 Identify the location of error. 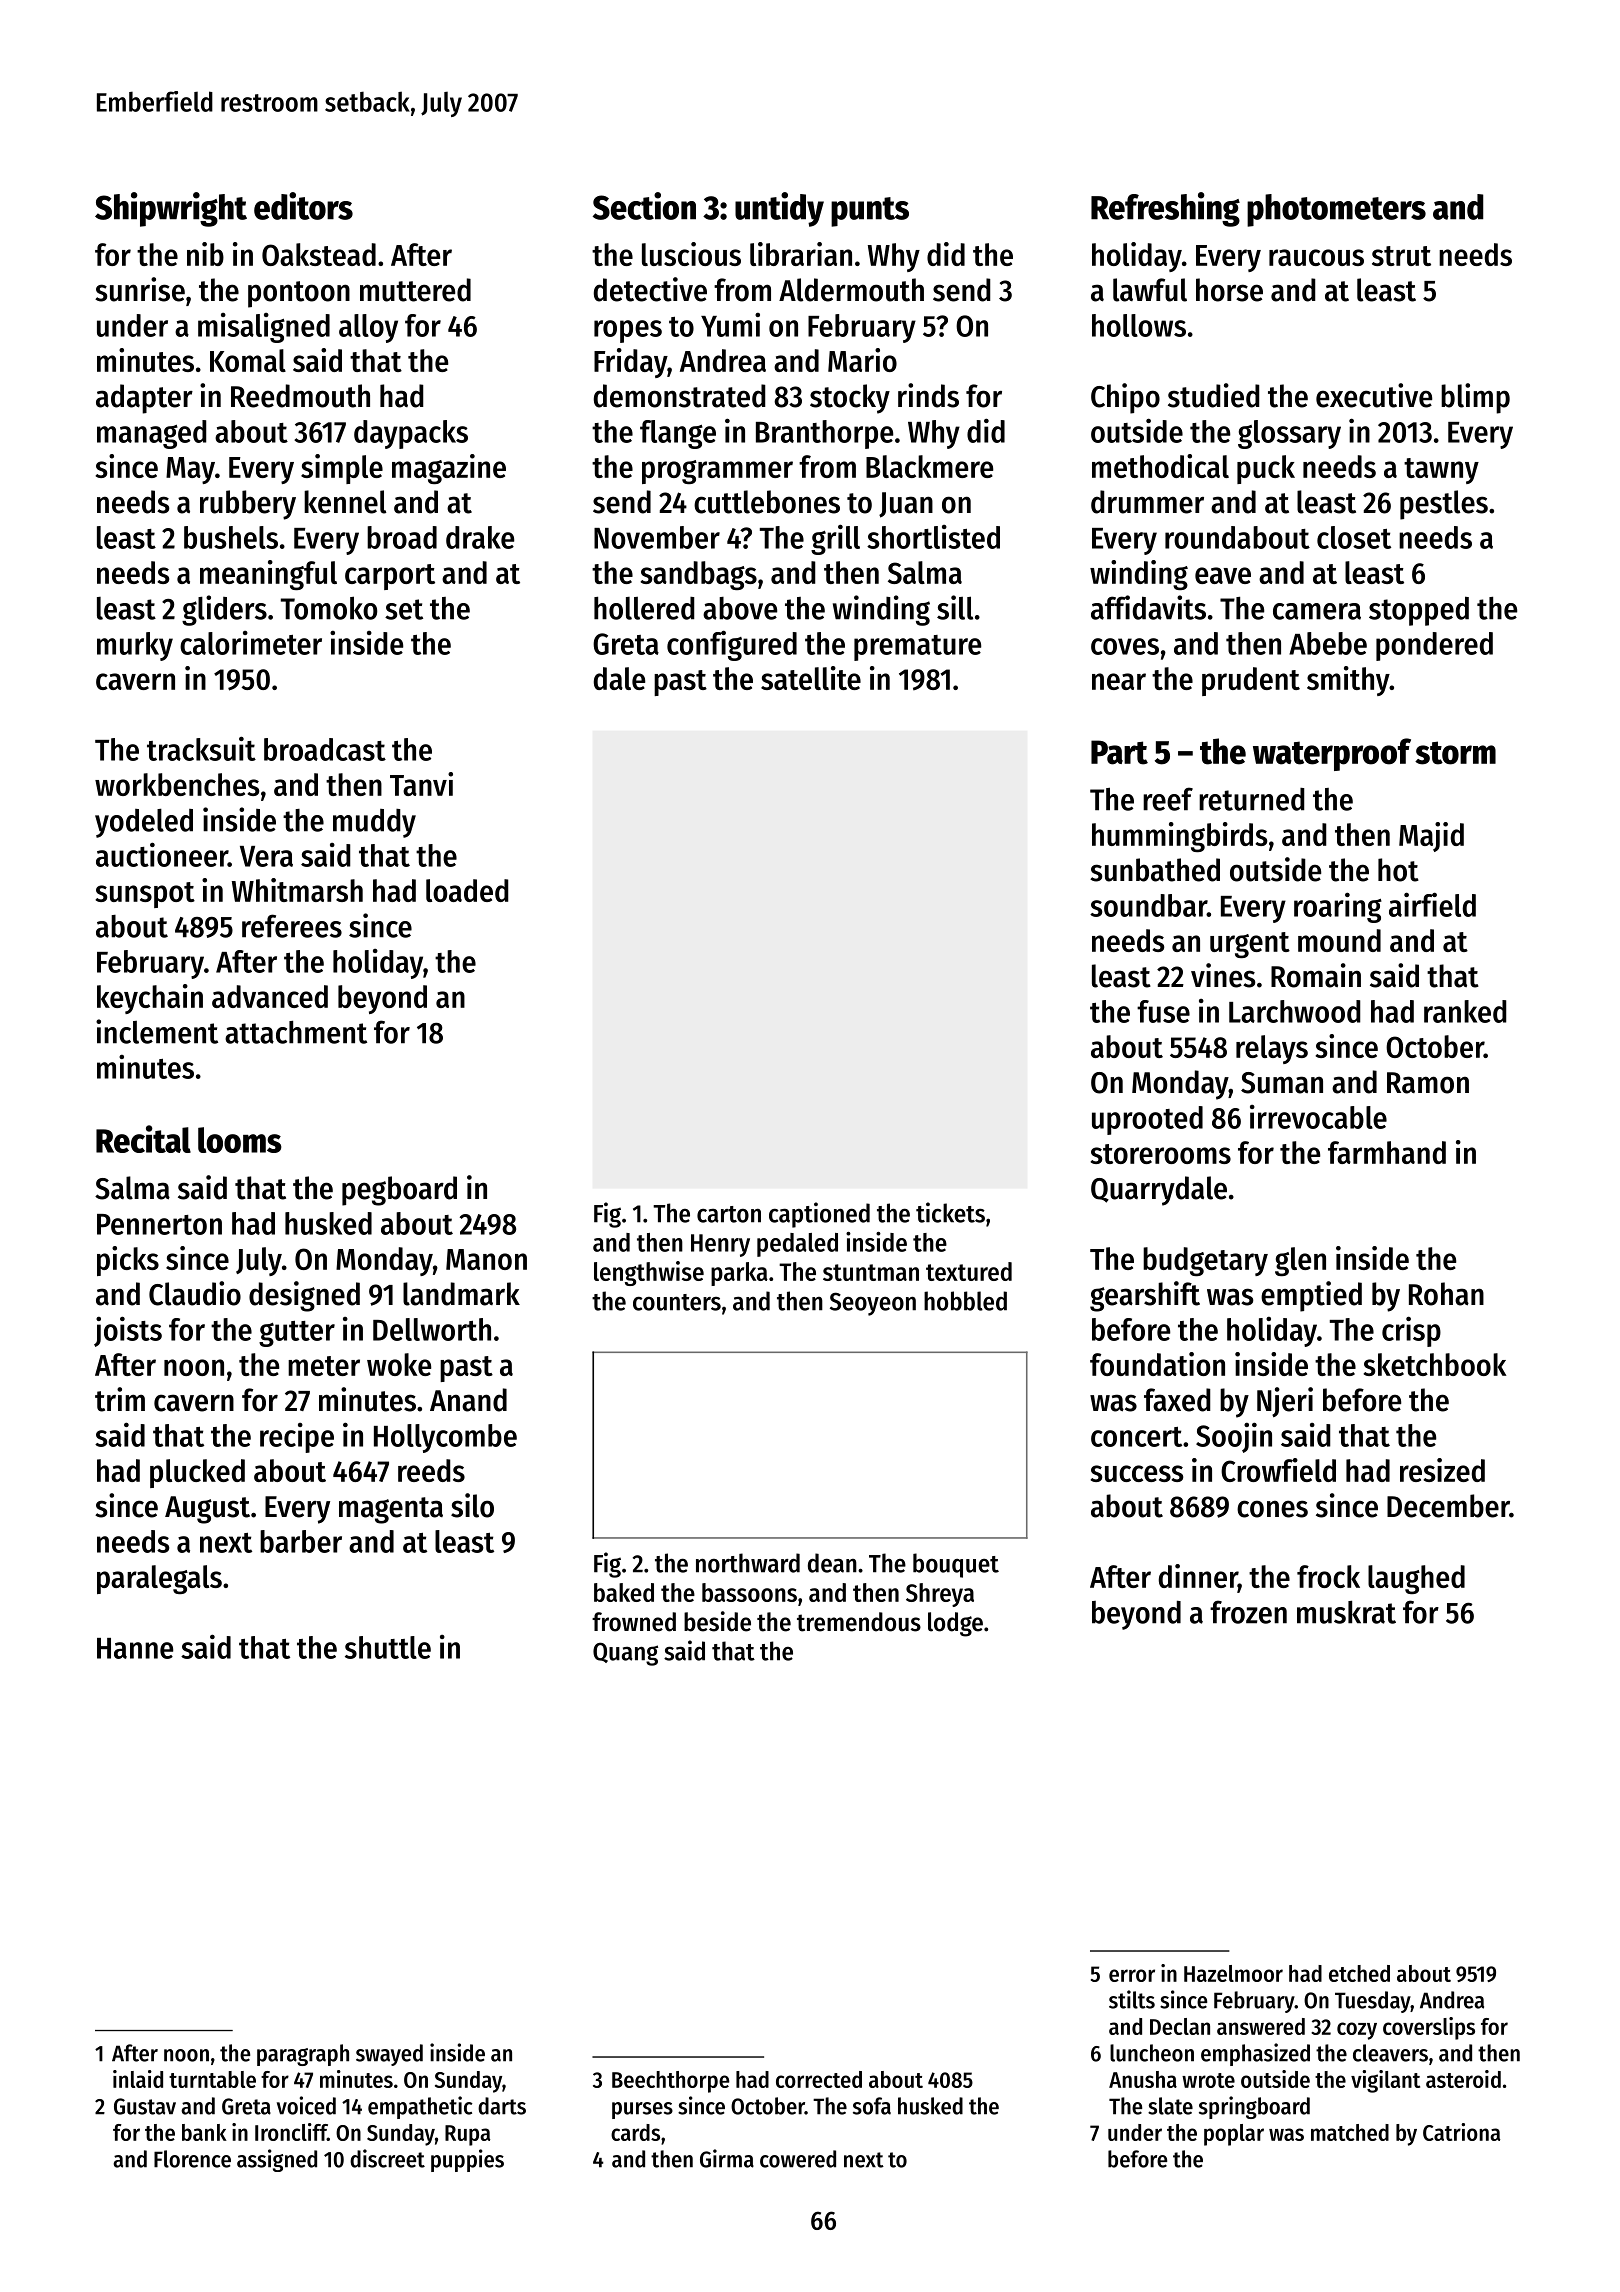
(1132, 1975).
